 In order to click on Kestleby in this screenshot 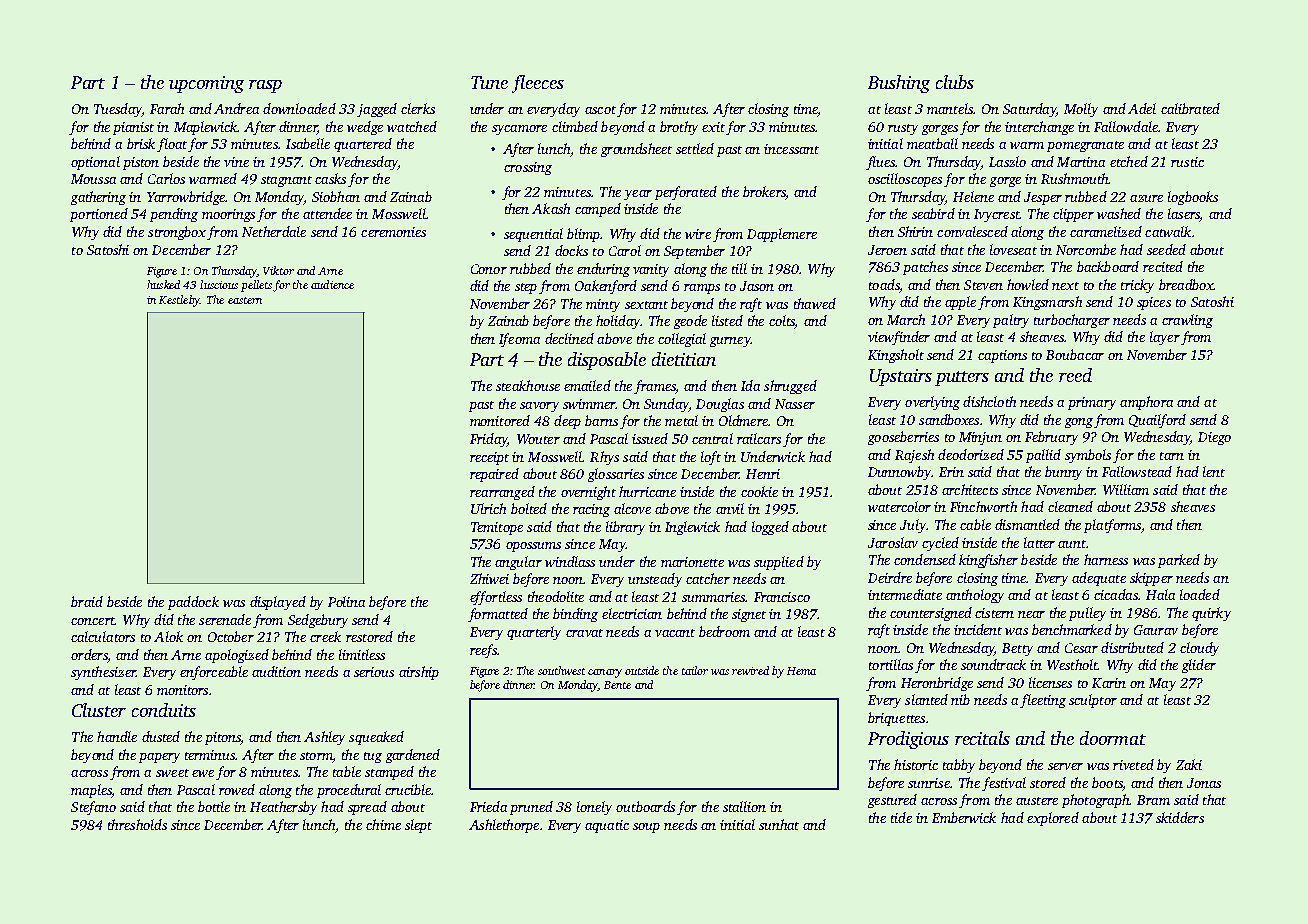, I will do `click(179, 301)`.
